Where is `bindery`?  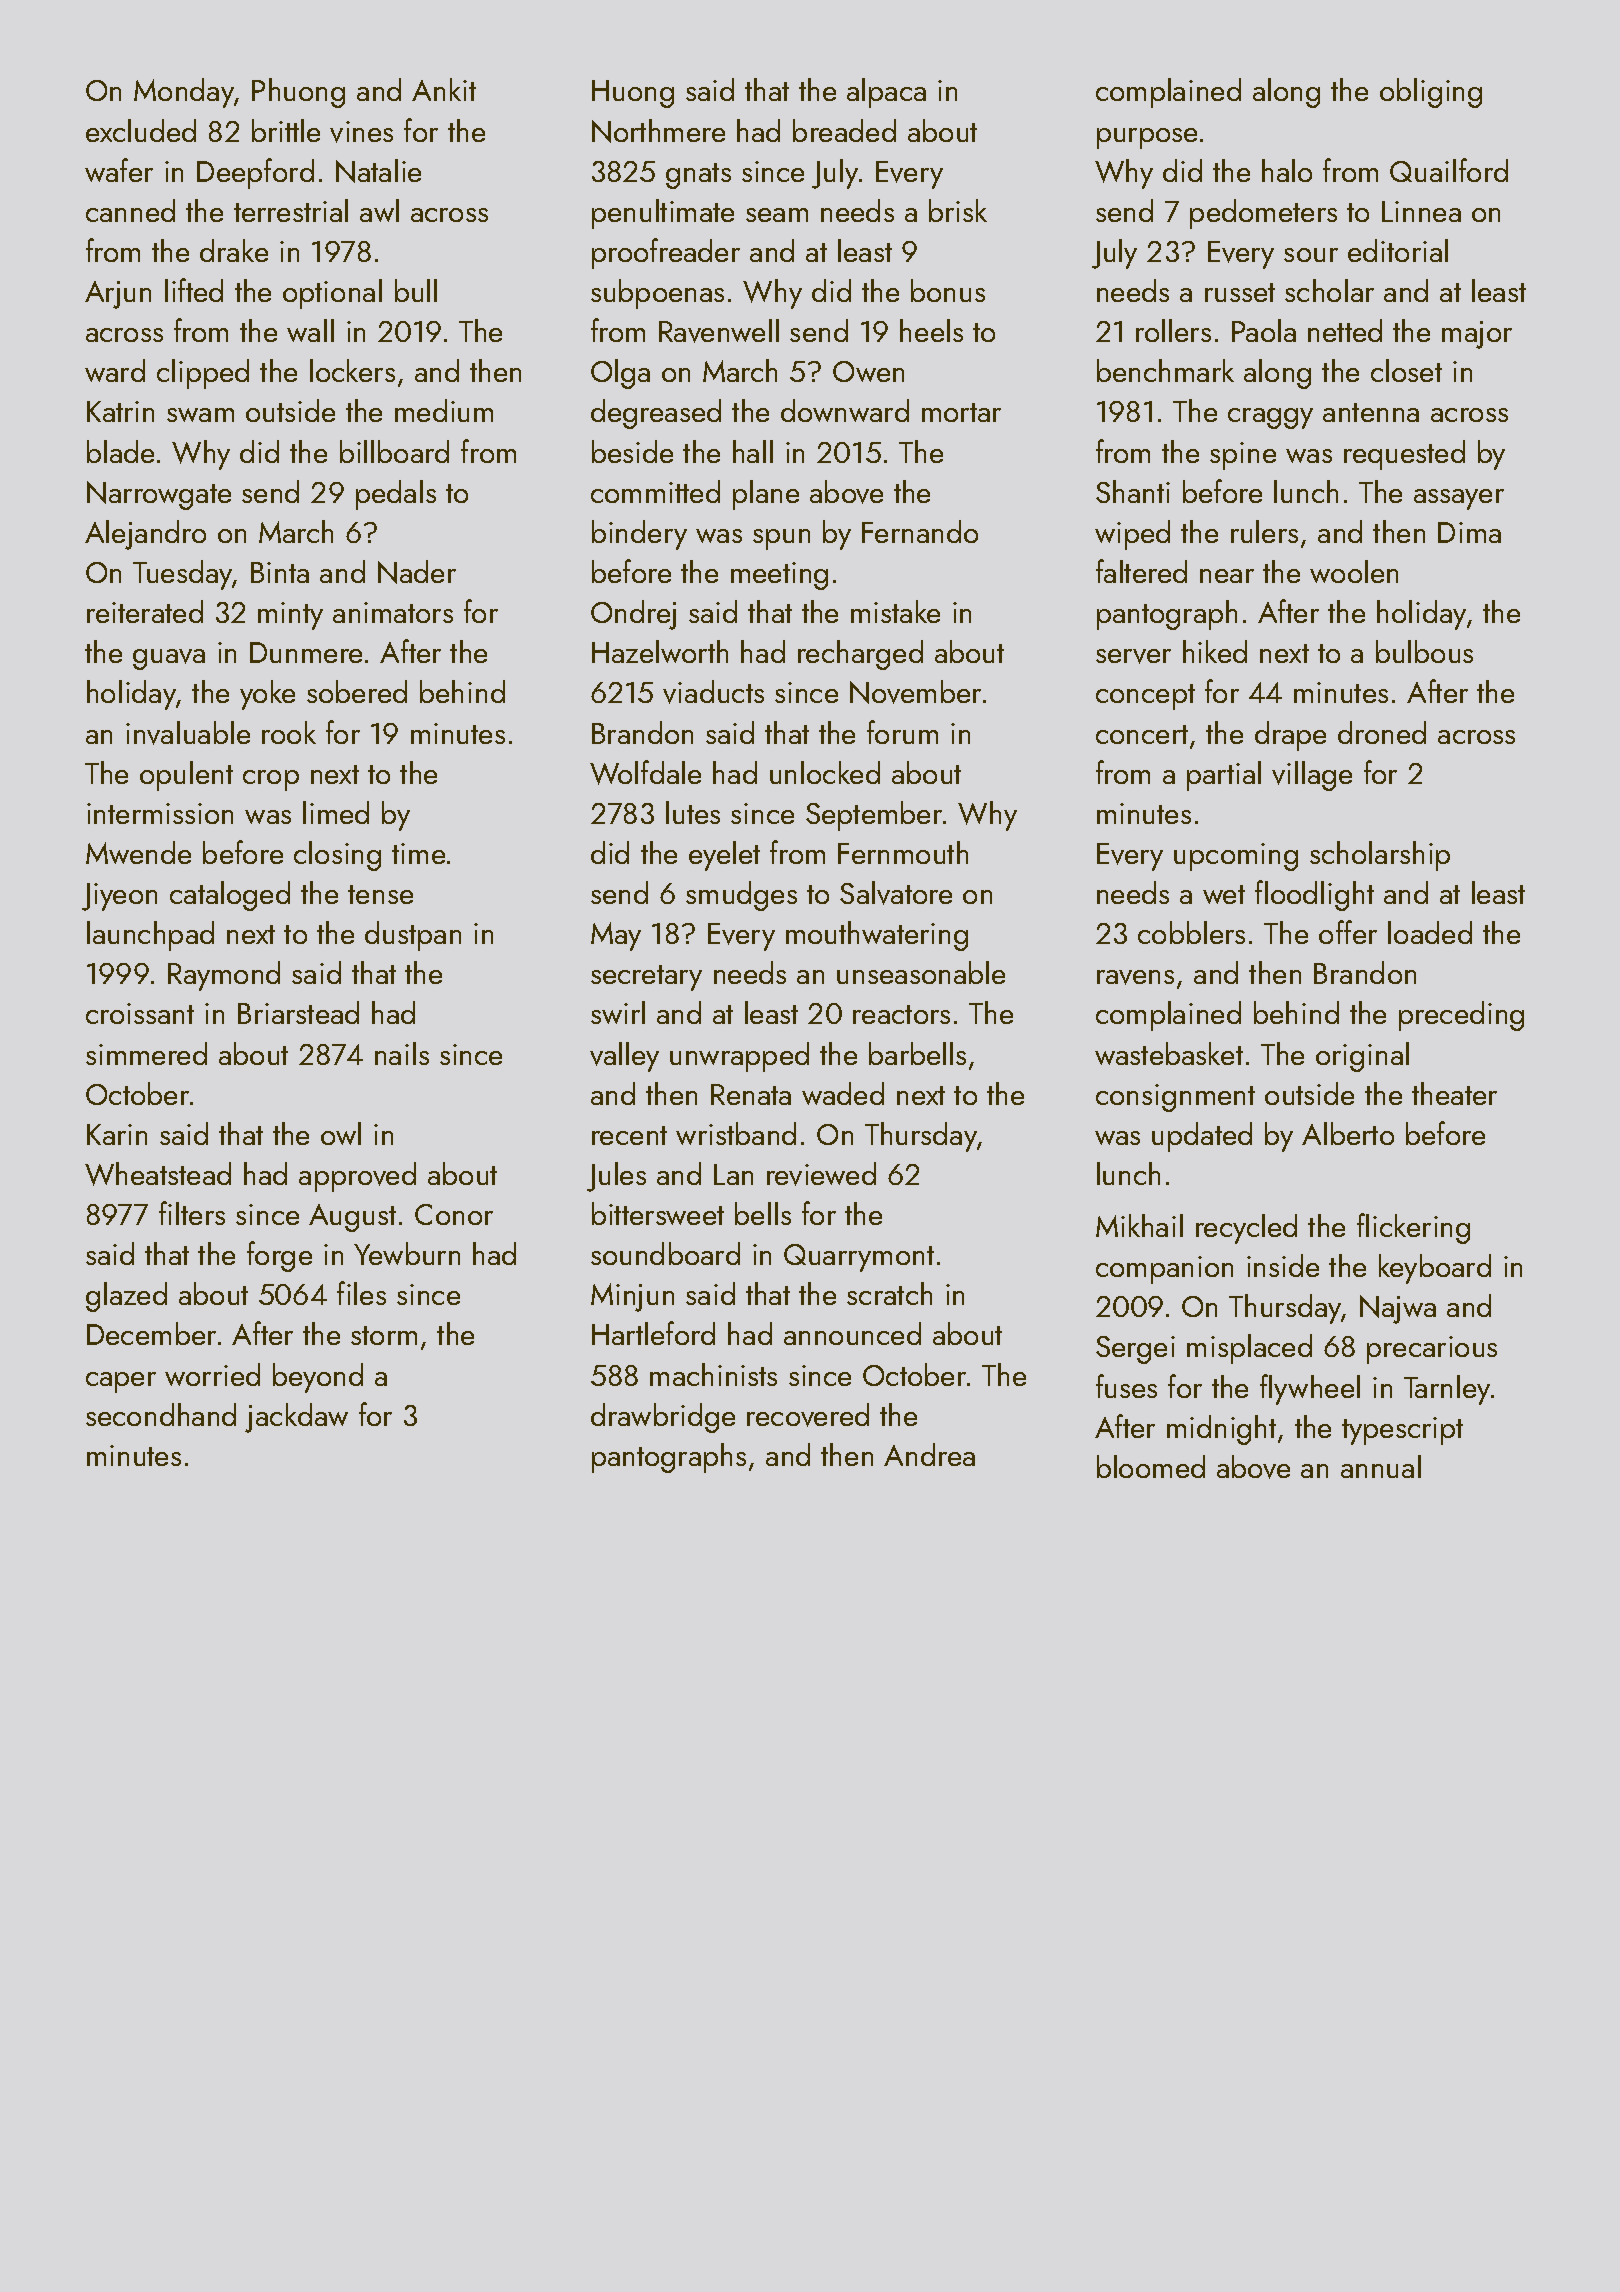
bindery is located at coordinates (639, 535).
